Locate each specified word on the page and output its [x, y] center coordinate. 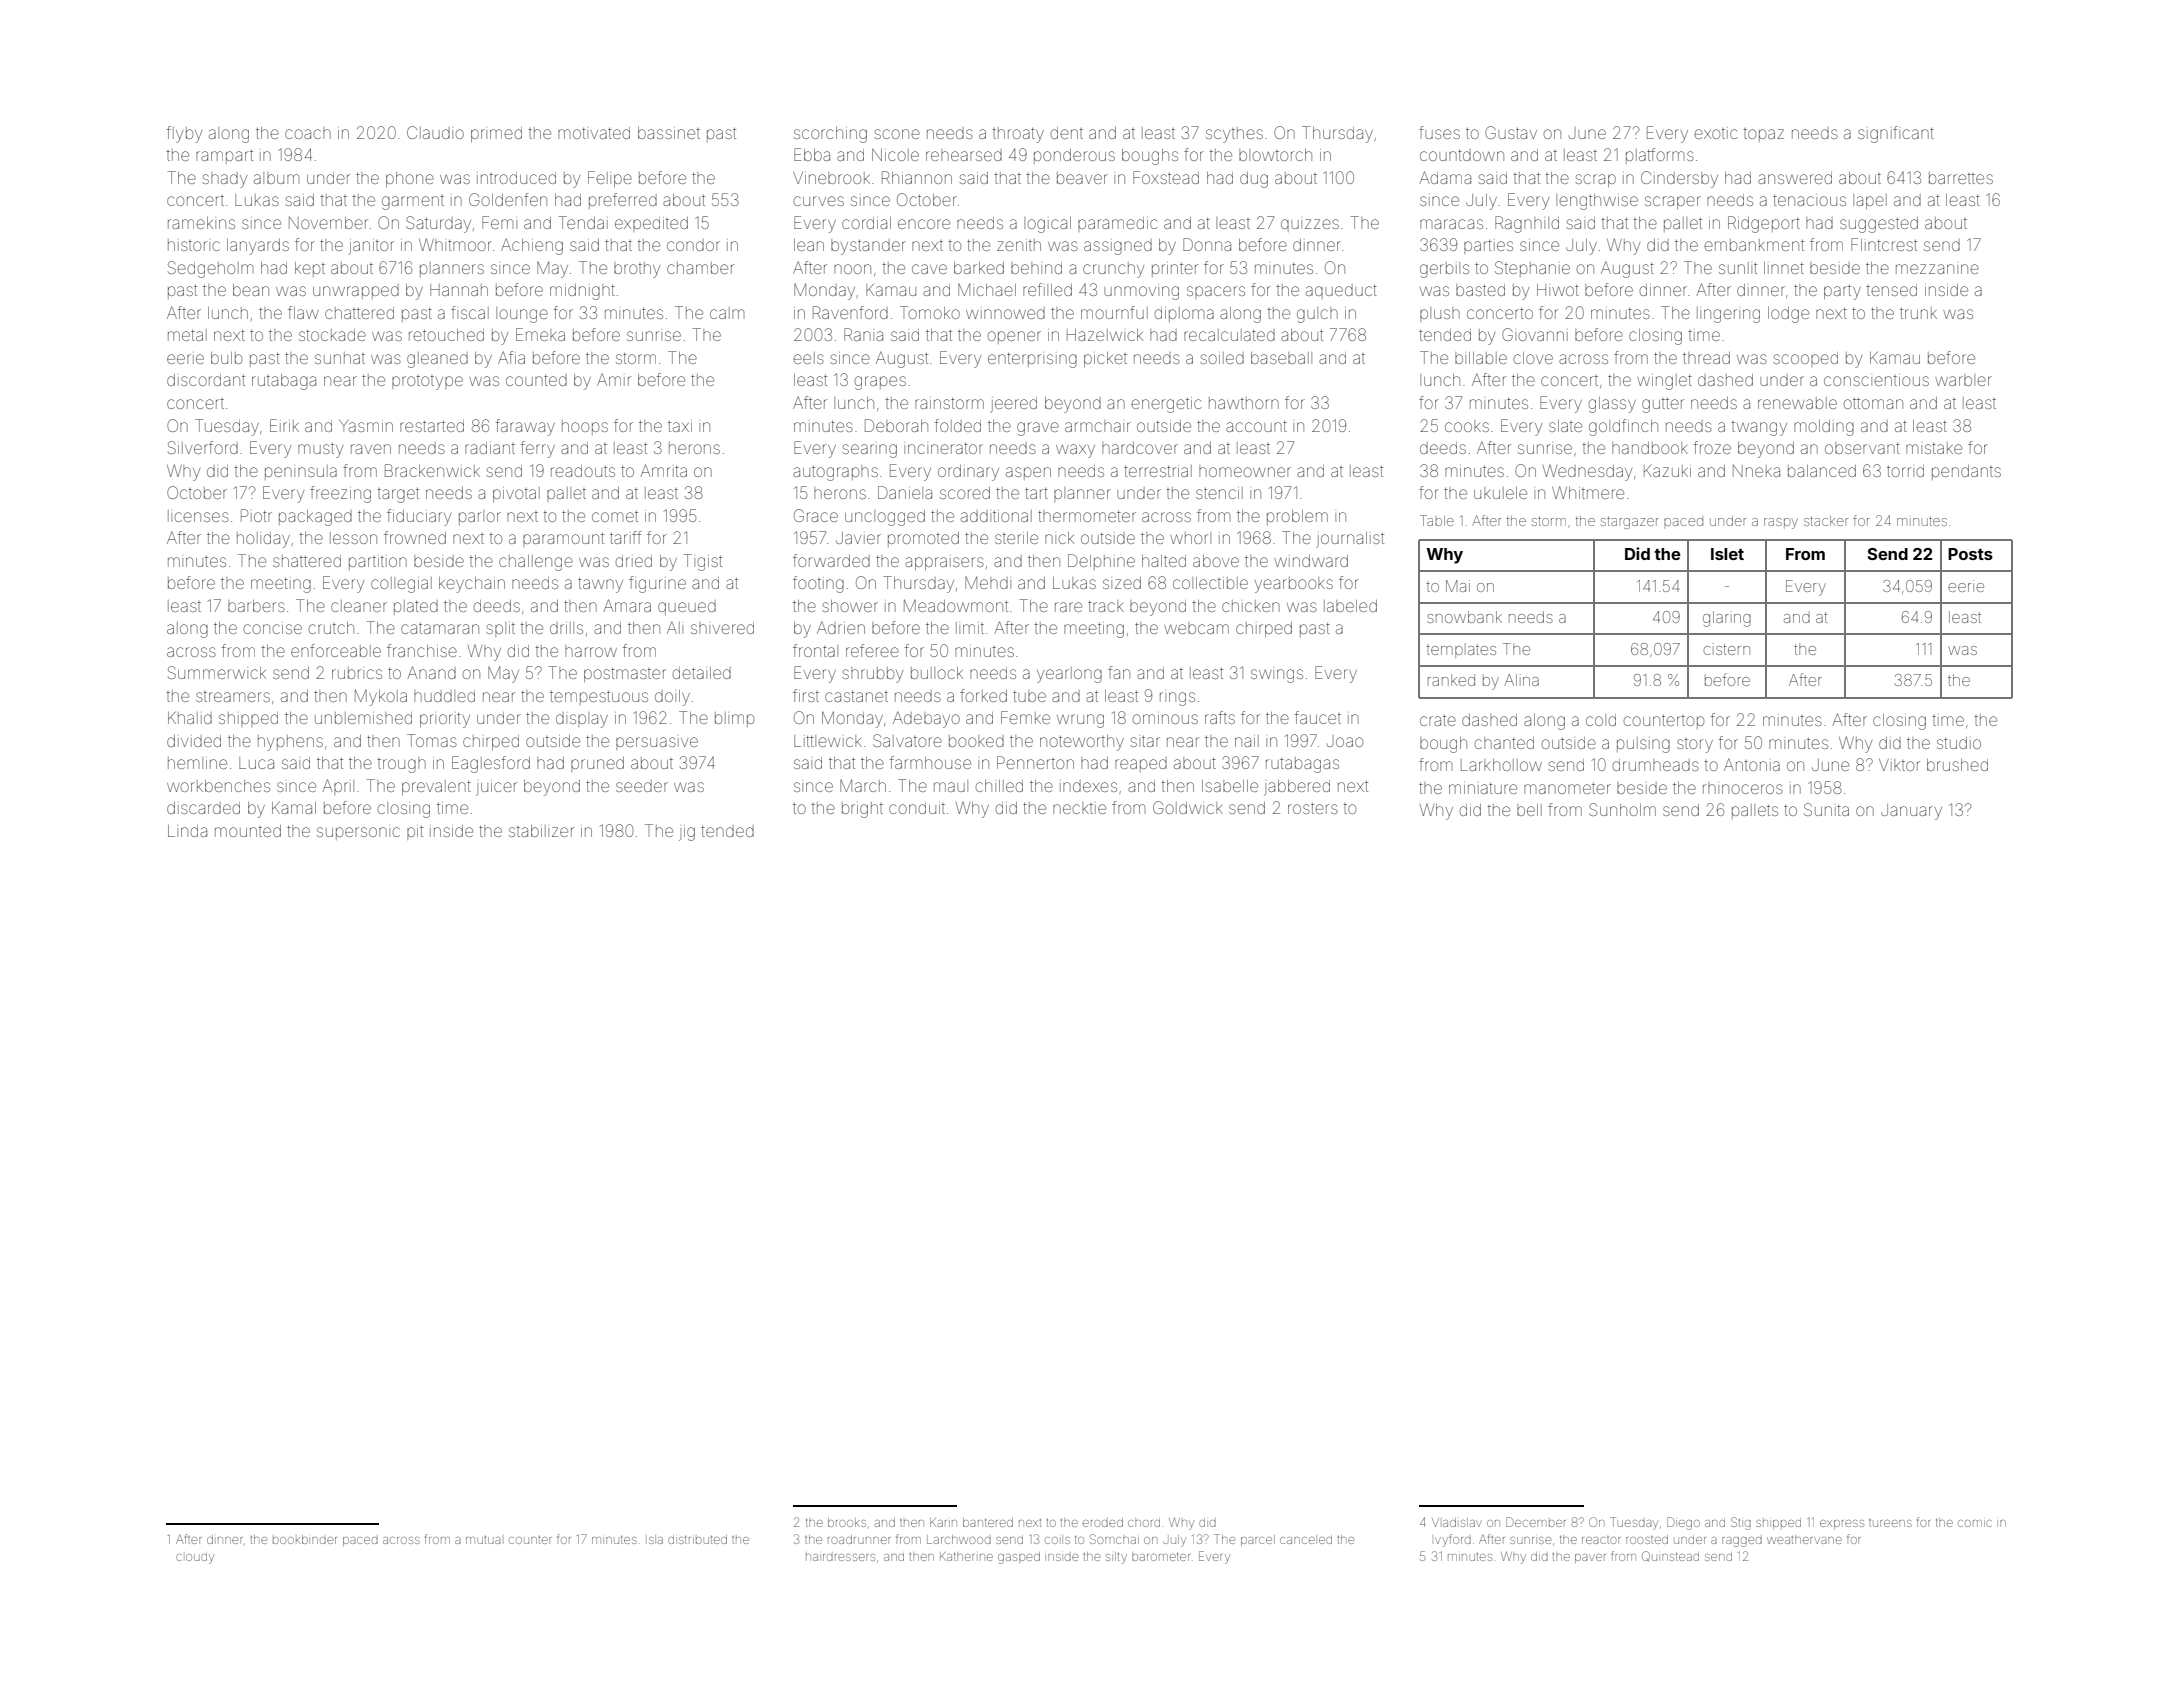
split [500, 629]
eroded [1103, 1522]
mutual [483, 1540]
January [1911, 812]
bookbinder [305, 1539]
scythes [1234, 135]
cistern [1727, 649]
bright [862, 810]
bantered [988, 1522]
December [1536, 1522]
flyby [184, 134]
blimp [734, 719]
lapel [1870, 201]
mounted [248, 831]
